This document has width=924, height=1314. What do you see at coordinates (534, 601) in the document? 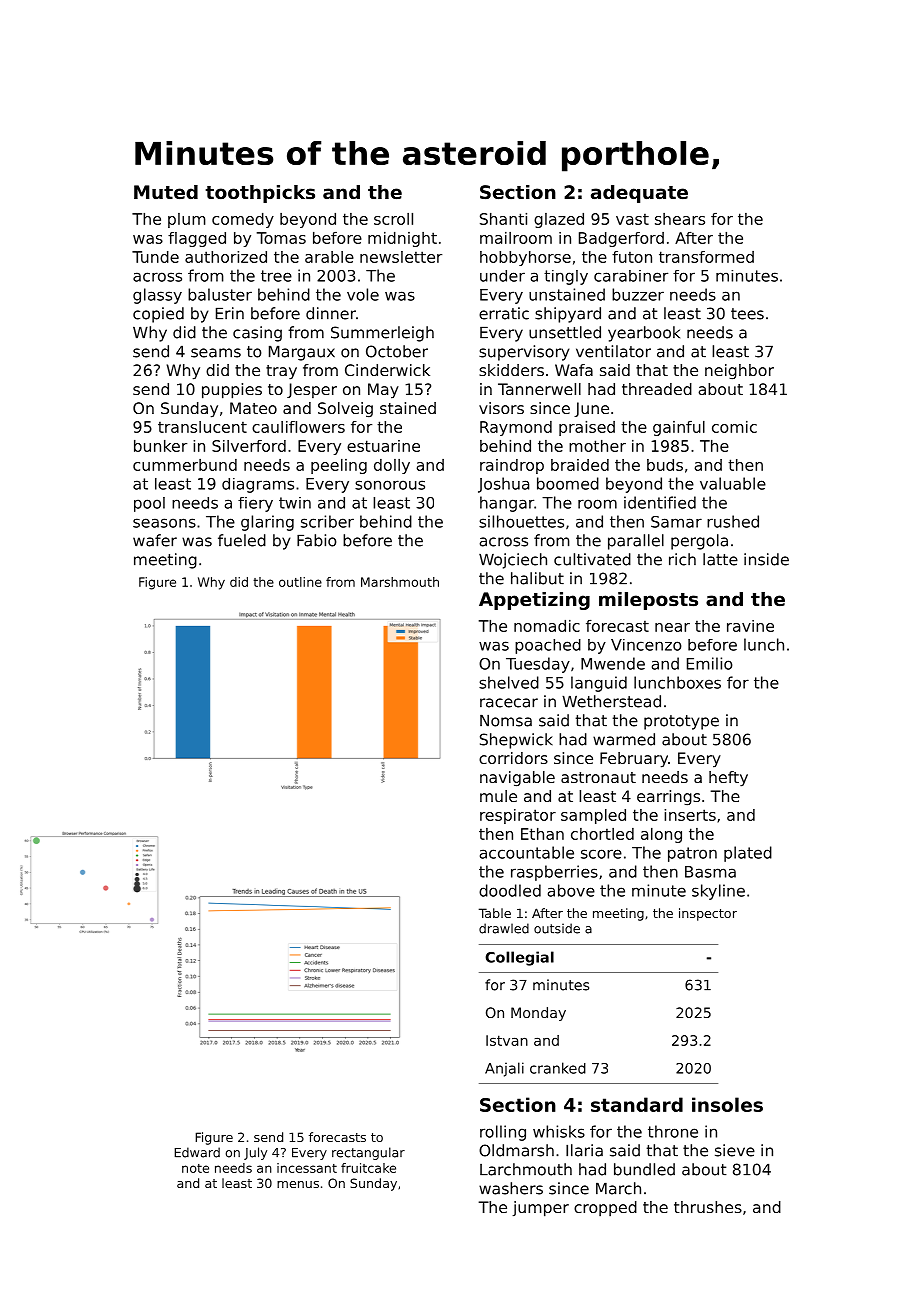
I see `Appetizing` at bounding box center [534, 601].
